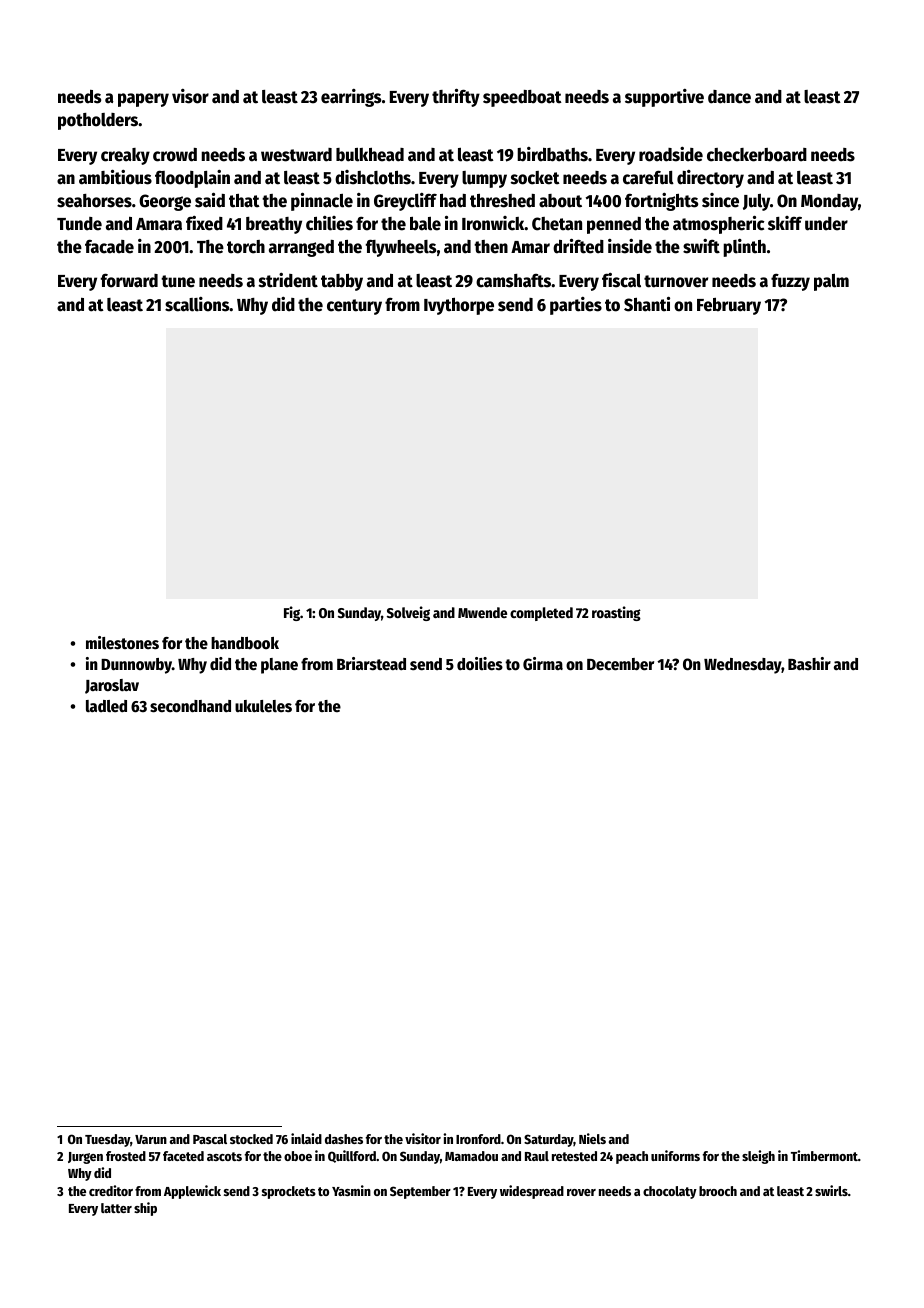 Image resolution: width=924 pixels, height=1308 pixels. What do you see at coordinates (85, 1158) in the screenshot?
I see `Jurgen` at bounding box center [85, 1158].
